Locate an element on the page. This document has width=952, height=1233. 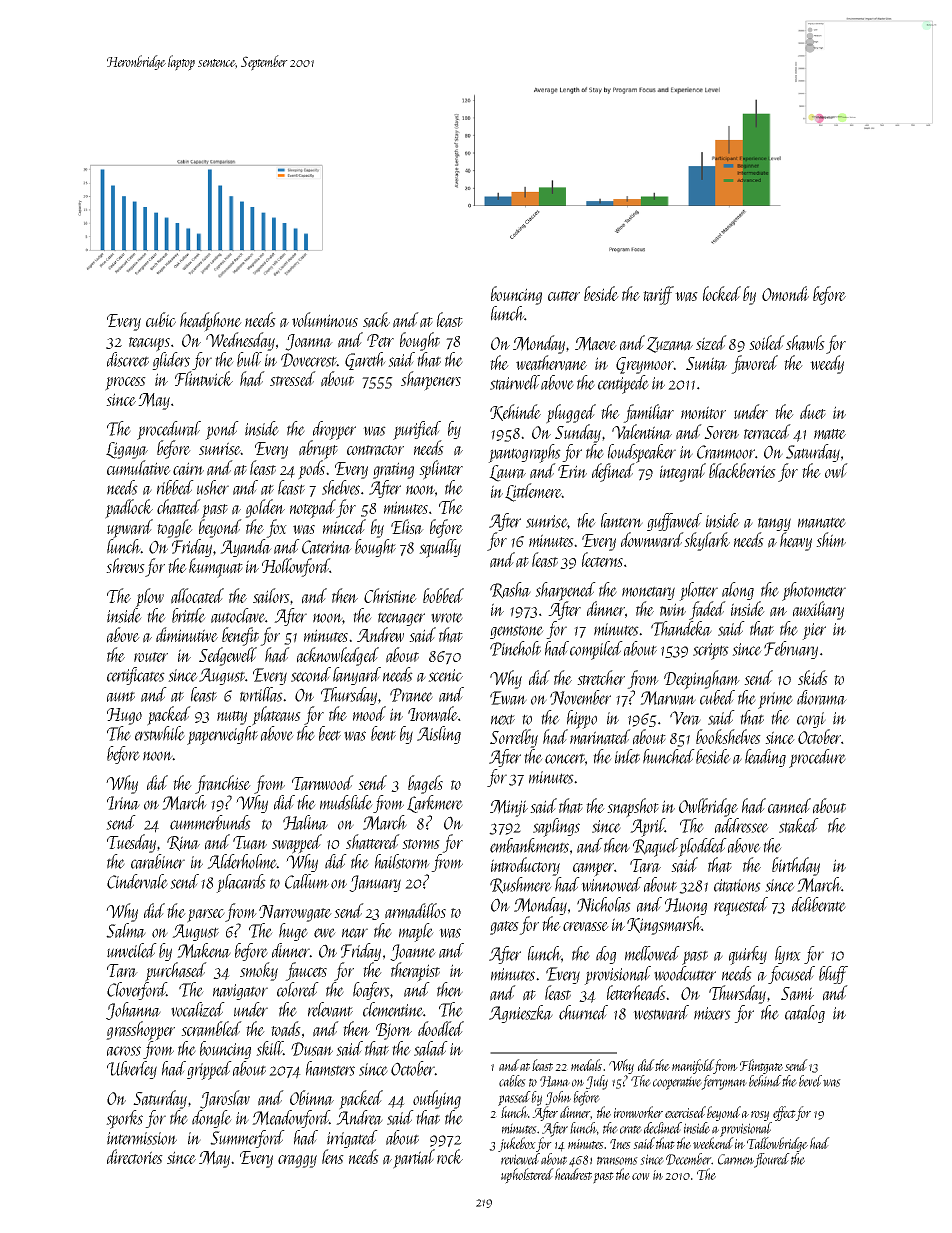
headphone is located at coordinates (211, 322).
